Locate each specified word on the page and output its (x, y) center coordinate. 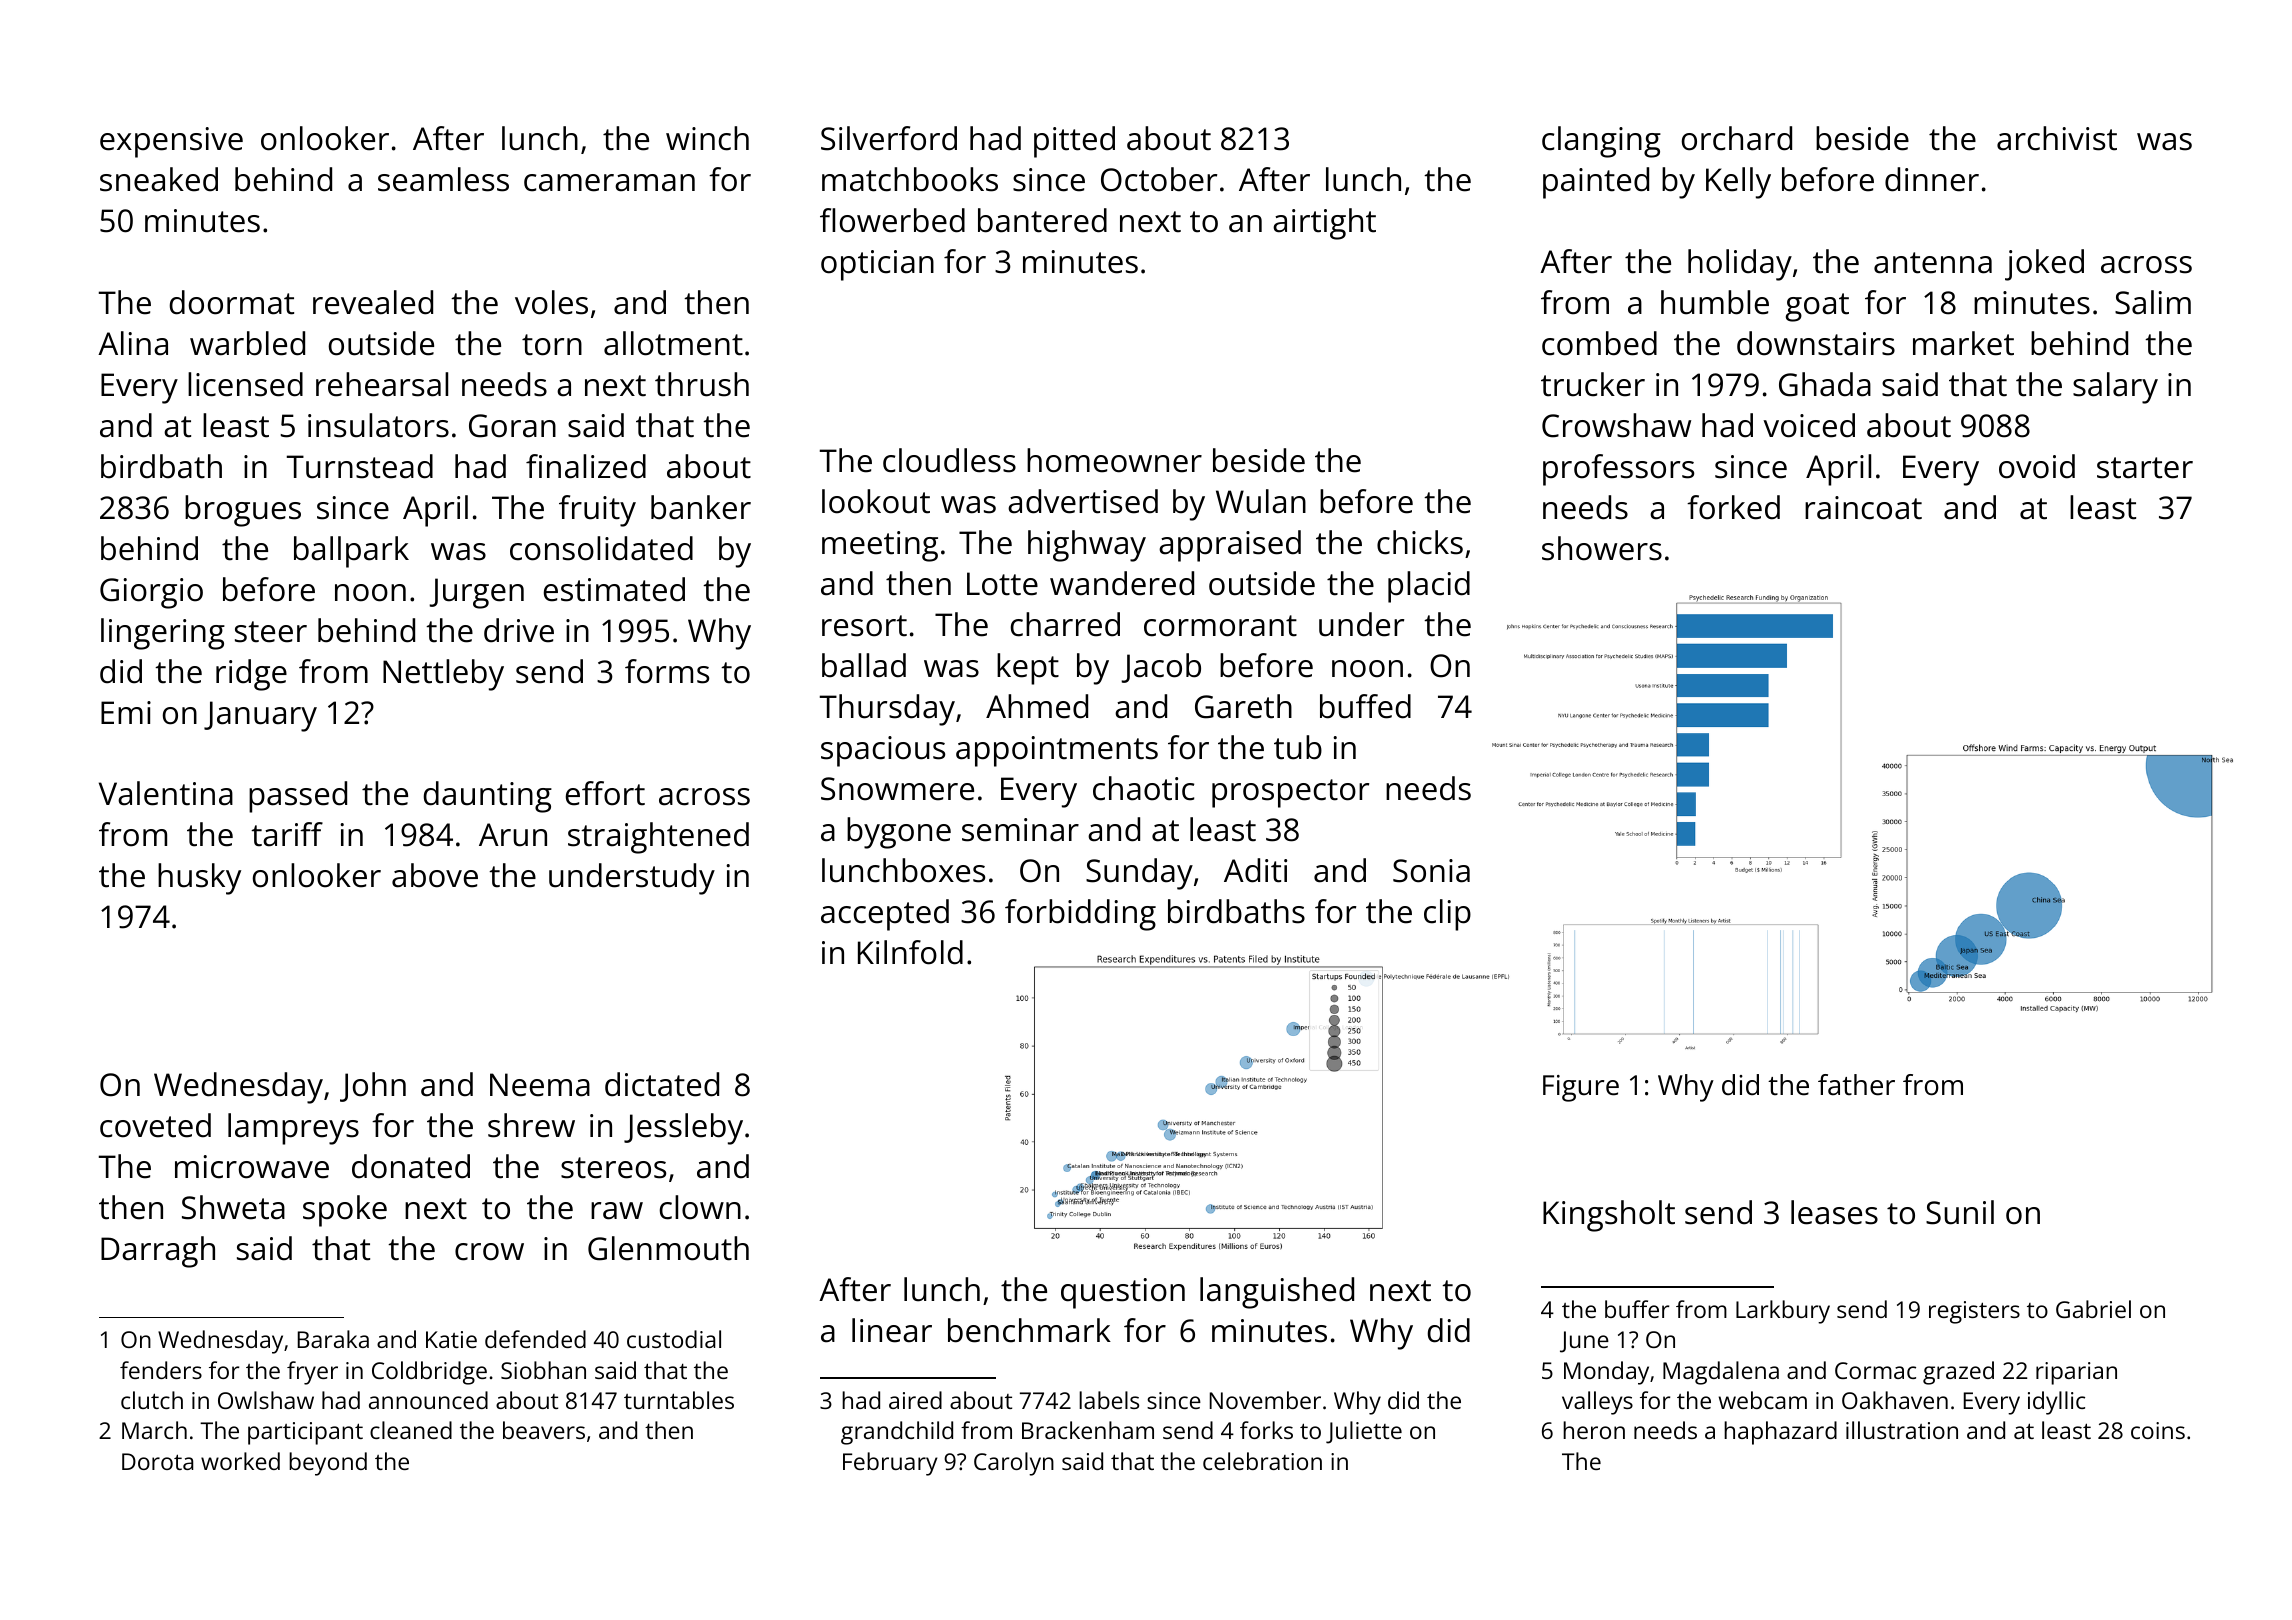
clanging (1601, 142)
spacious (883, 751)
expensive (171, 142)
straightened (658, 838)
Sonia (1431, 871)
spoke (345, 1211)
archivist (2057, 138)
